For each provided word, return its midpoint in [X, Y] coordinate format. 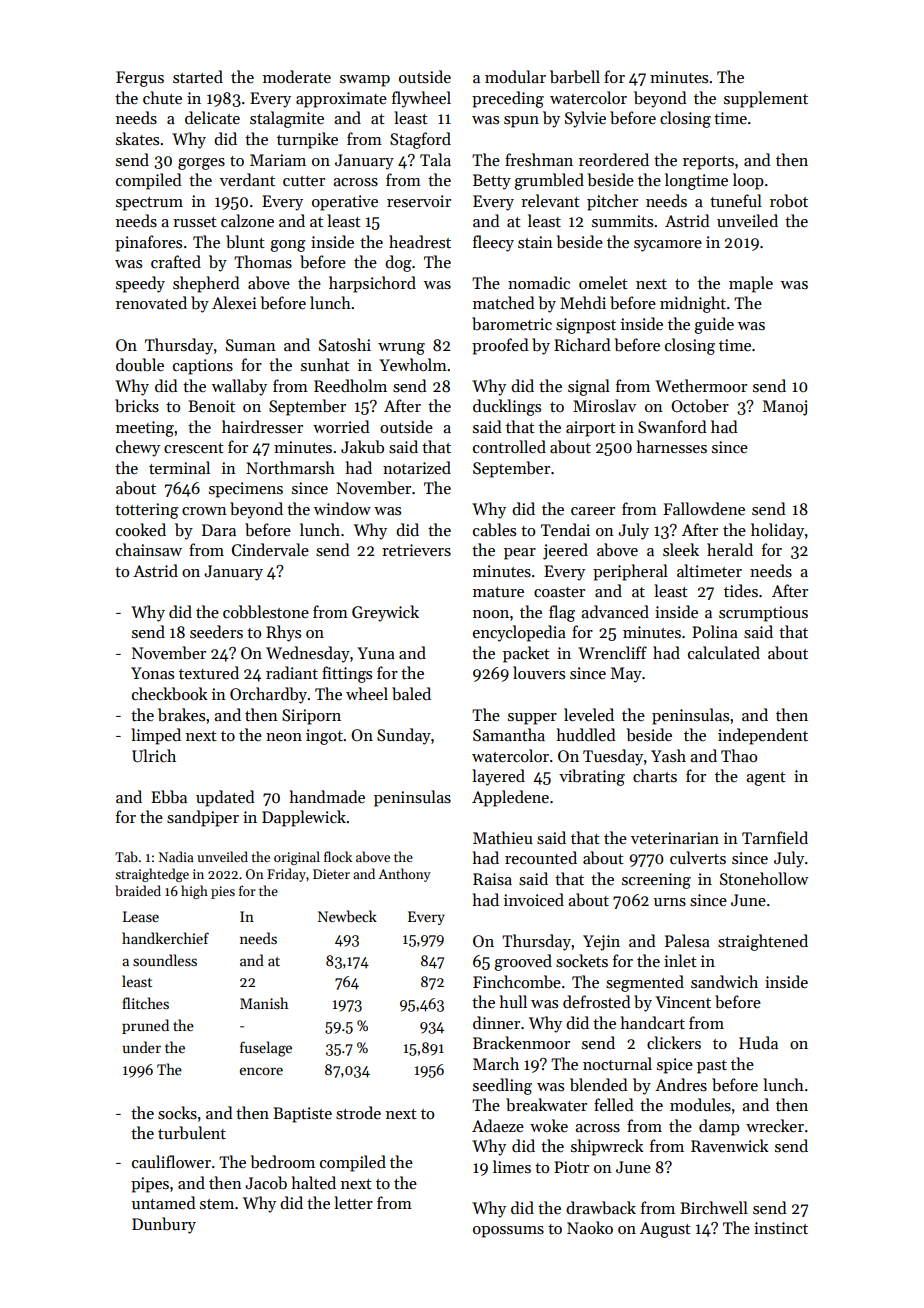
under [141, 1047]
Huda [758, 1042]
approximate [341, 100]
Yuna [376, 653]
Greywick [385, 613]
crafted [176, 261]
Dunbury [164, 1225]
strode [358, 1113]
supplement [766, 99]
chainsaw [149, 549]
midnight [693, 304]
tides [741, 590]
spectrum [149, 204]
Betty [492, 182]
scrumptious [763, 614]
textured [209, 672]
